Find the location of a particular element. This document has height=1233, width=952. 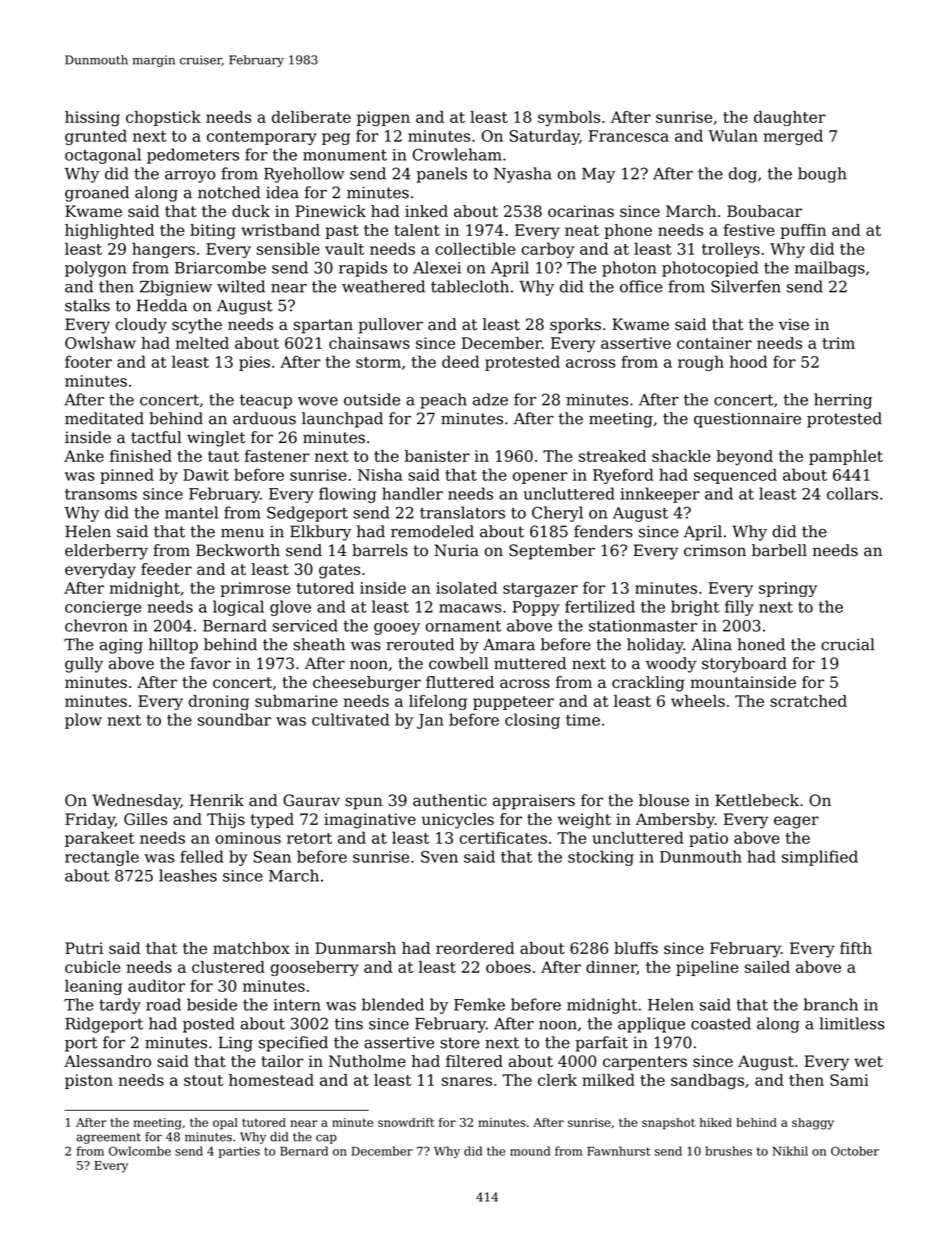

trim is located at coordinates (838, 343).
